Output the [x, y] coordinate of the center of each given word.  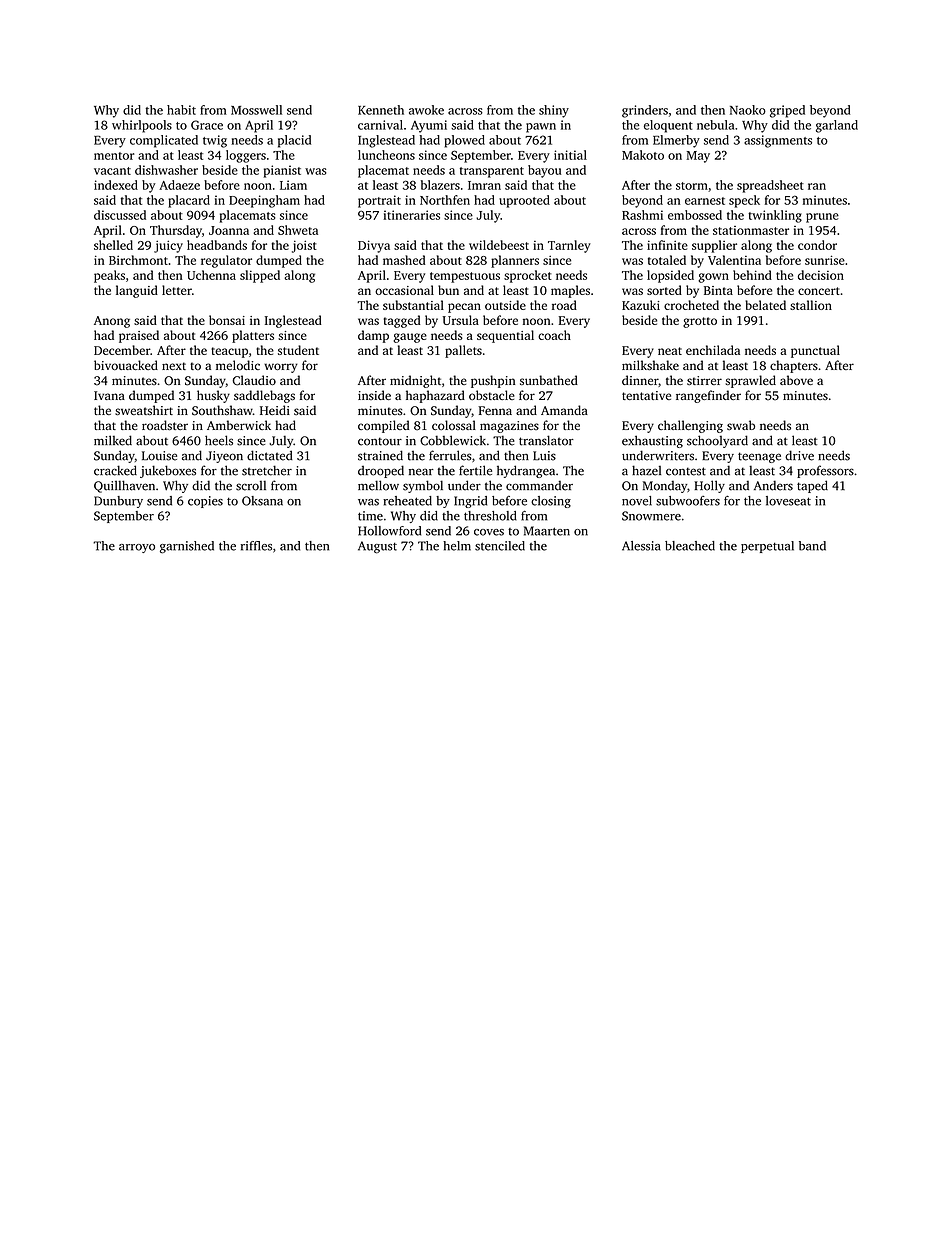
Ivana [109, 395]
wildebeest [499, 245]
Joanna [229, 230]
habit [181, 110]
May [698, 157]
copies [205, 502]
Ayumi [429, 126]
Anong [112, 322]
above [796, 380]
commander [539, 486]
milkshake [650, 365]
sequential [505, 336]
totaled [667, 260]
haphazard [435, 396]
